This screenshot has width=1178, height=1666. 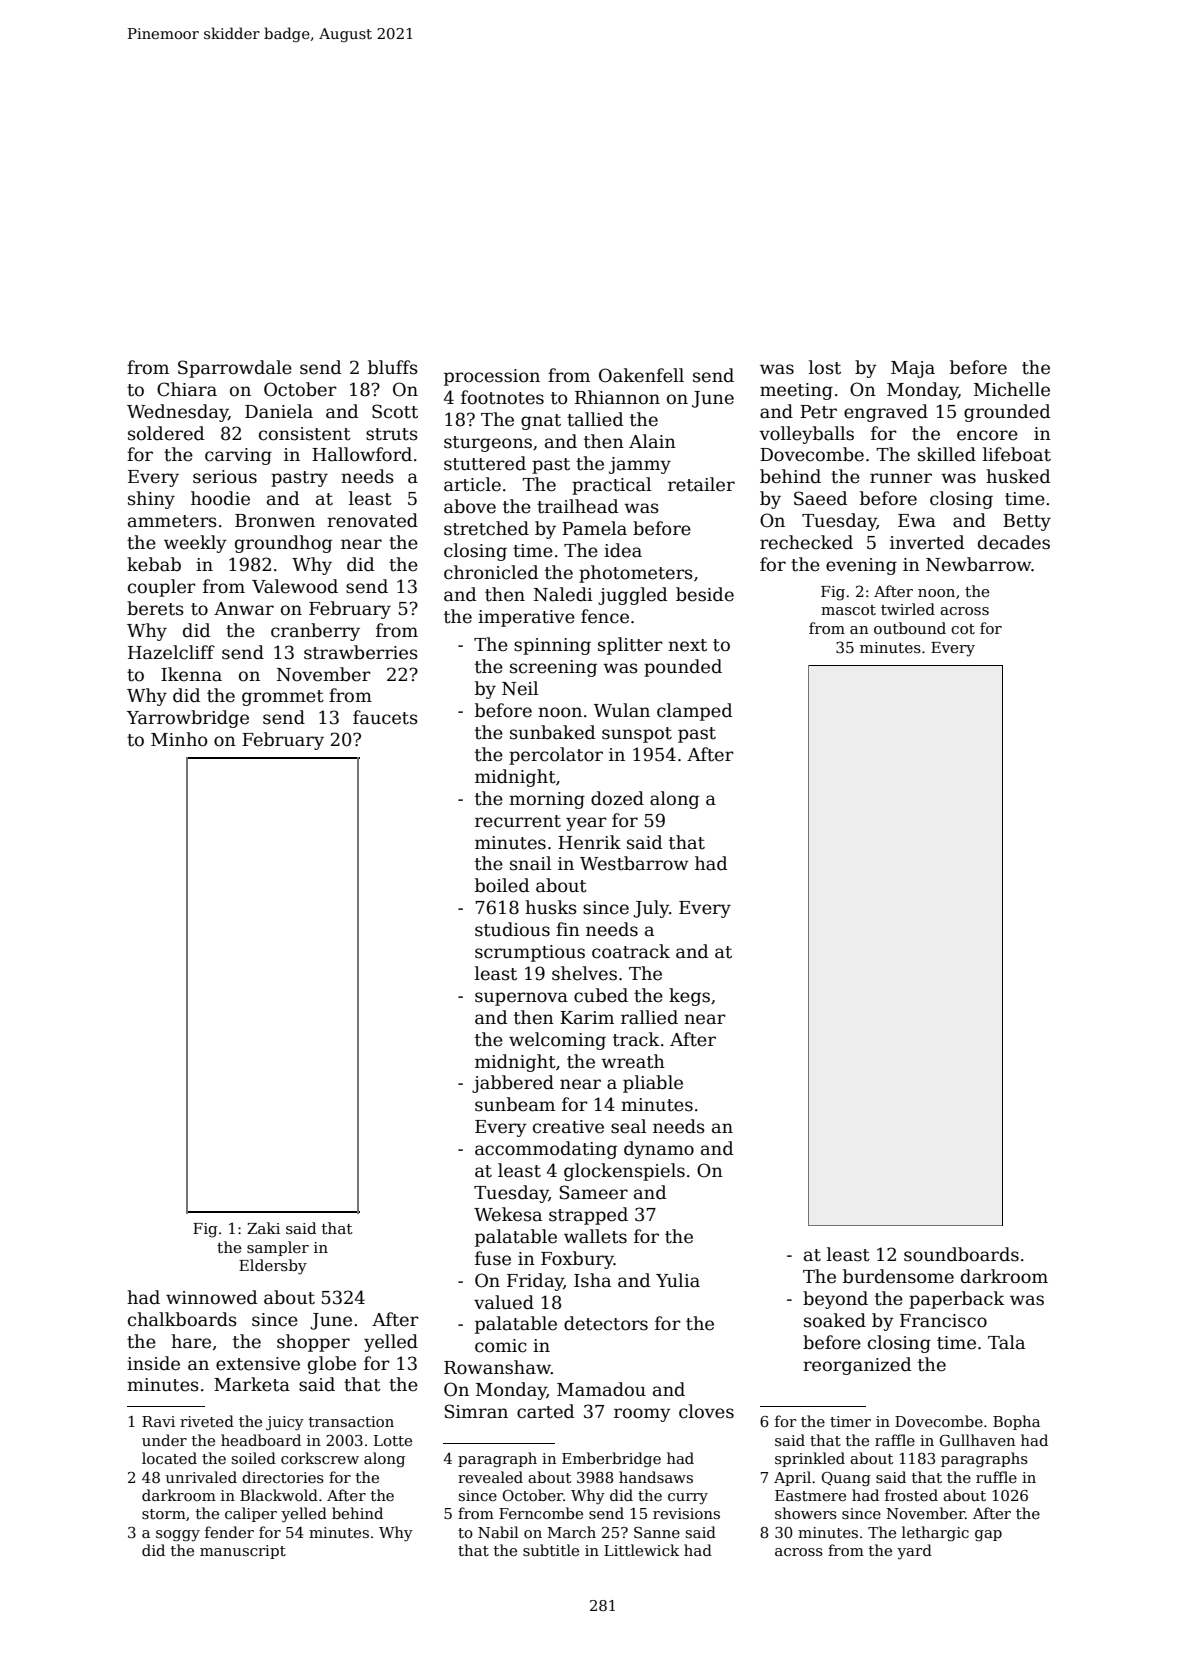 What do you see at coordinates (243, 1552) in the screenshot?
I see `manuscript` at bounding box center [243, 1552].
